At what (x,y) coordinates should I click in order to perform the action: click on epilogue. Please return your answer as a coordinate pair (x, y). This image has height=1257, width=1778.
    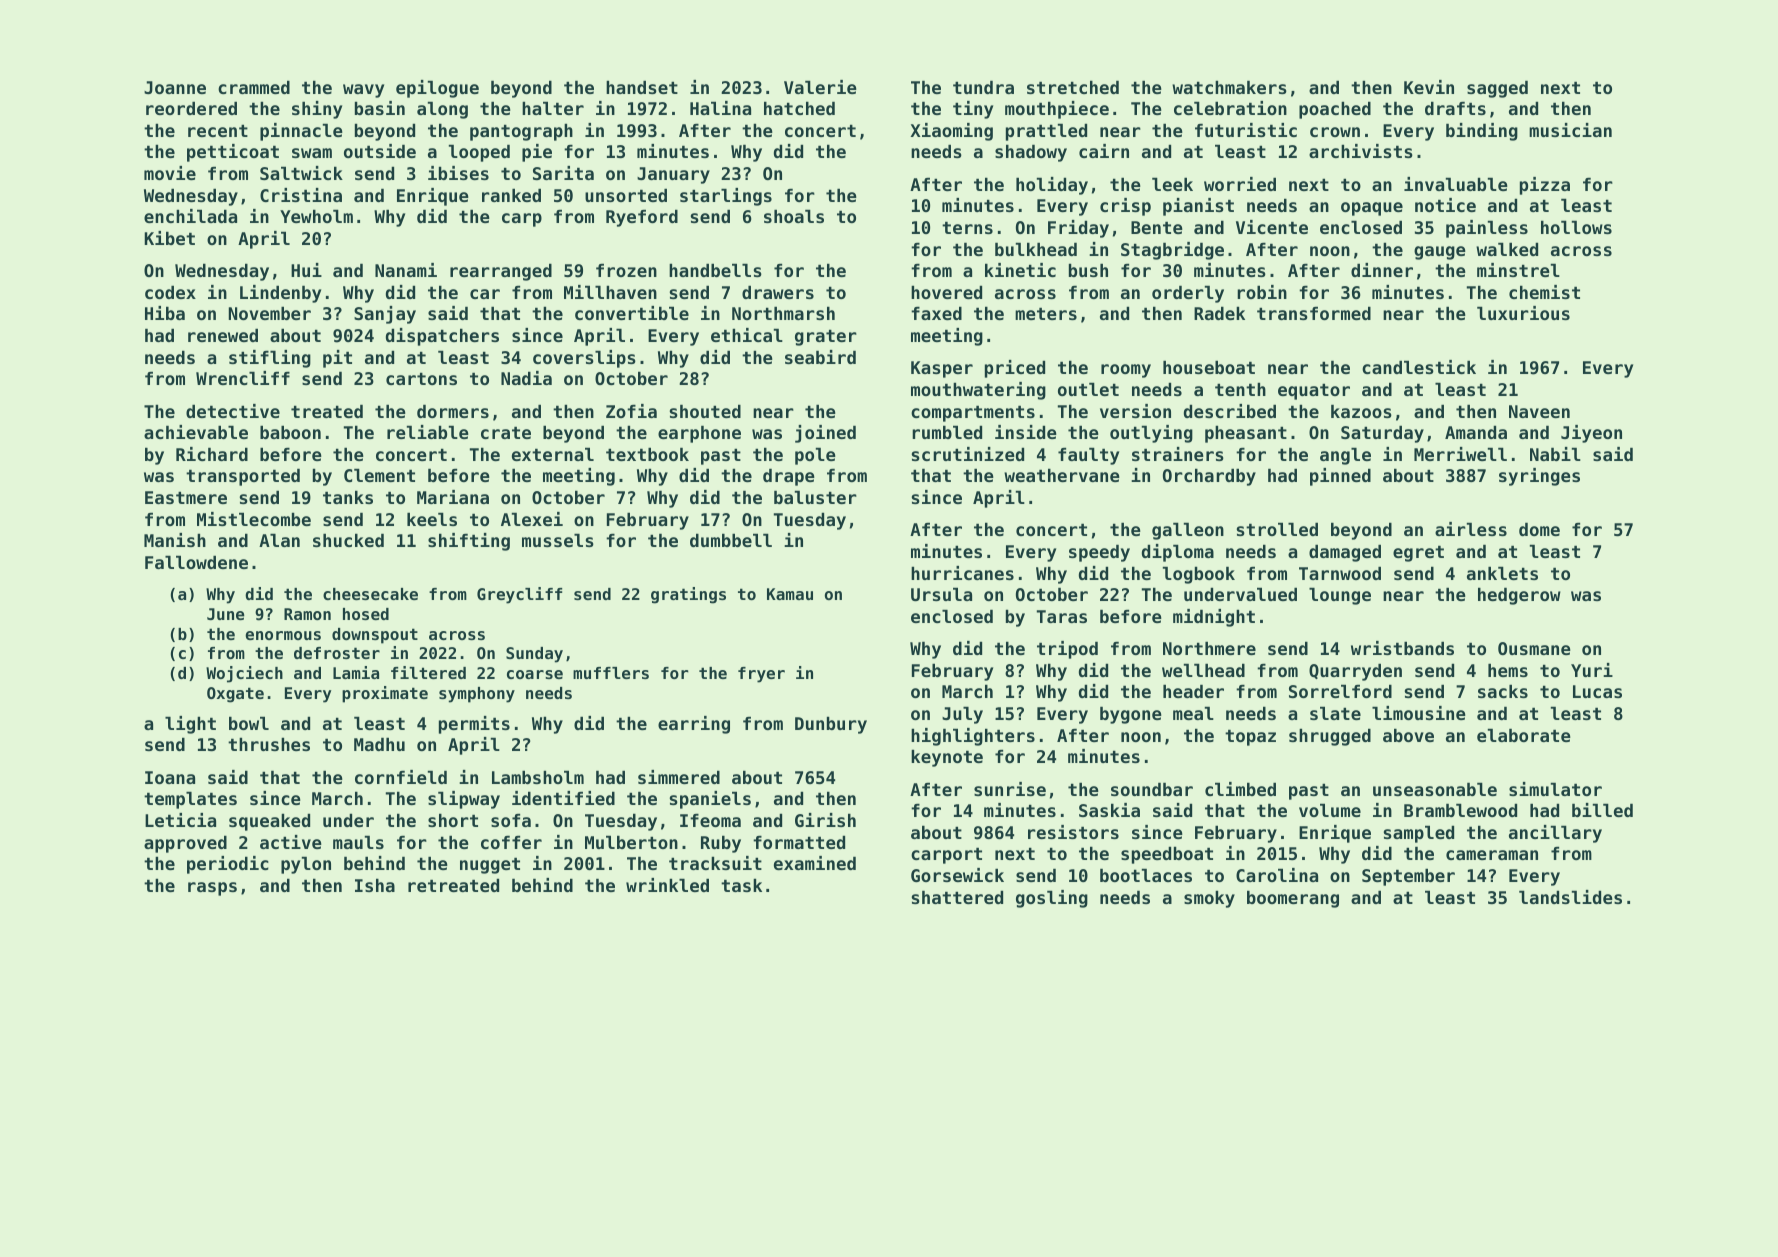
    Looking at the image, I should click on (437, 89).
